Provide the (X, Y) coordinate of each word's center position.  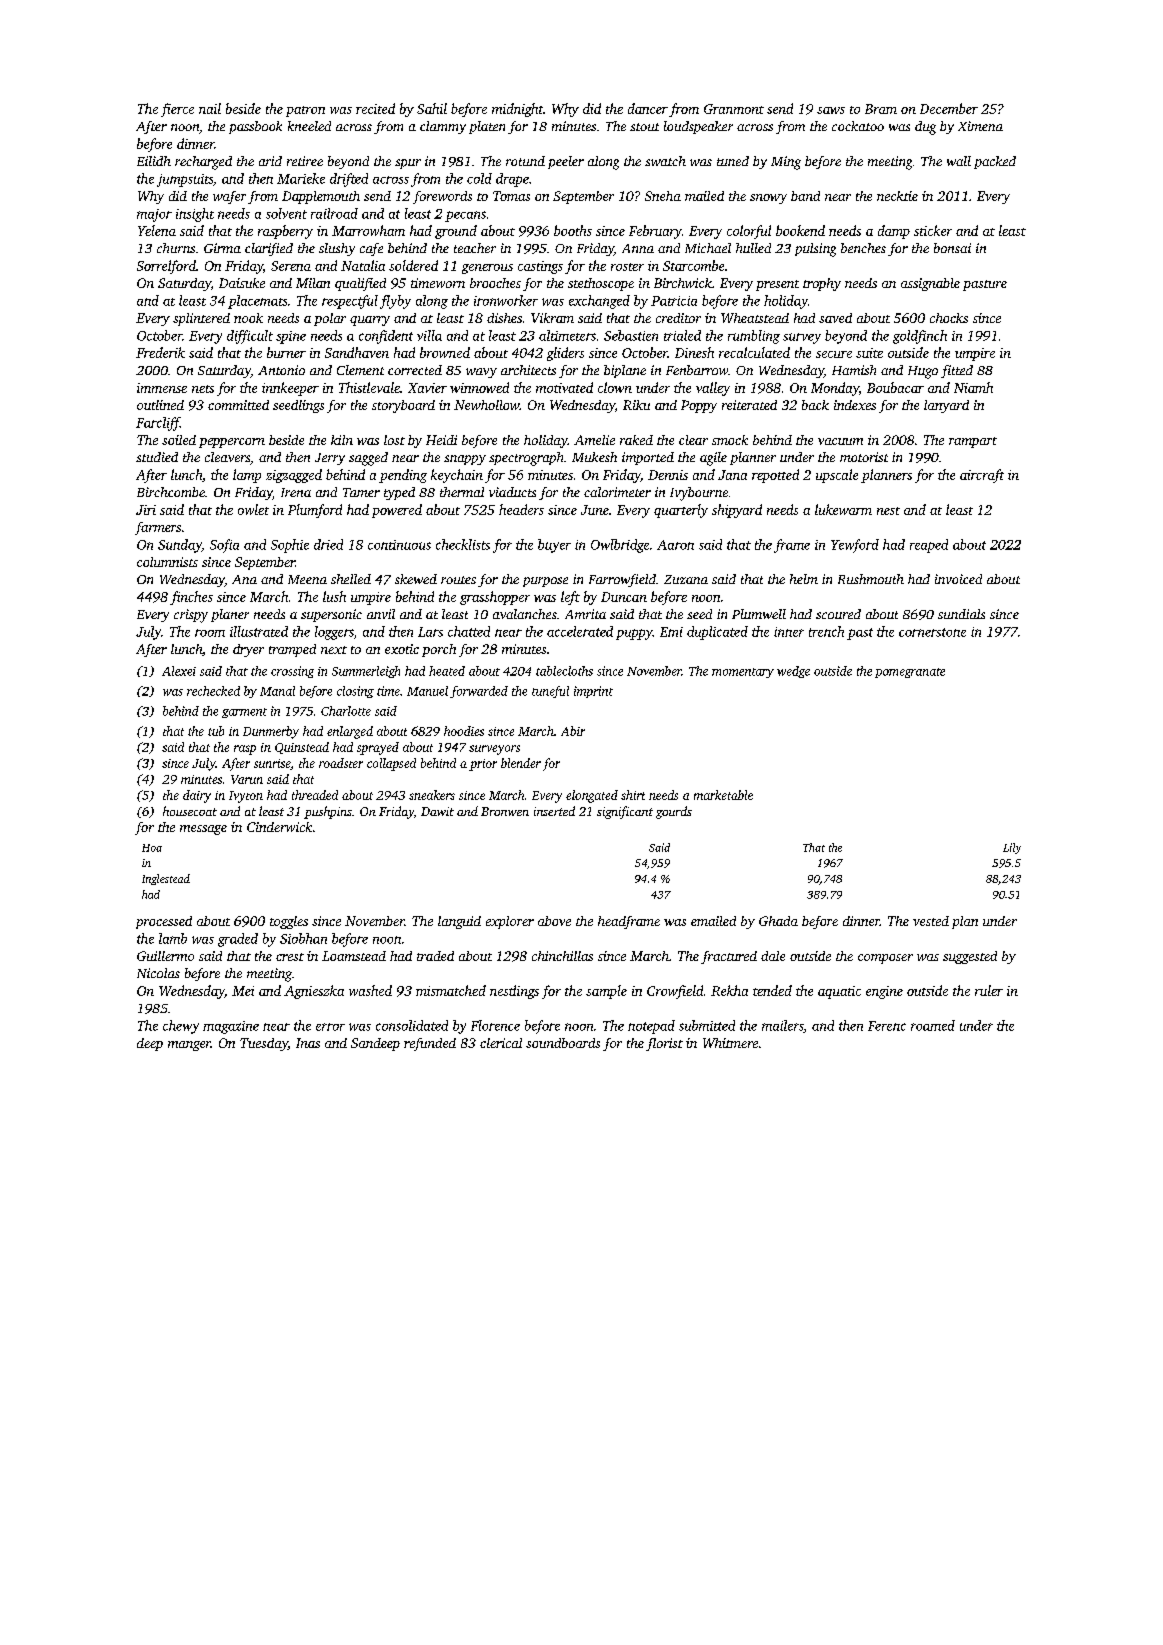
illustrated (259, 631)
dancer (648, 108)
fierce (177, 110)
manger (189, 1046)
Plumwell (759, 614)
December (949, 108)
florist (664, 1044)
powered (397, 511)
